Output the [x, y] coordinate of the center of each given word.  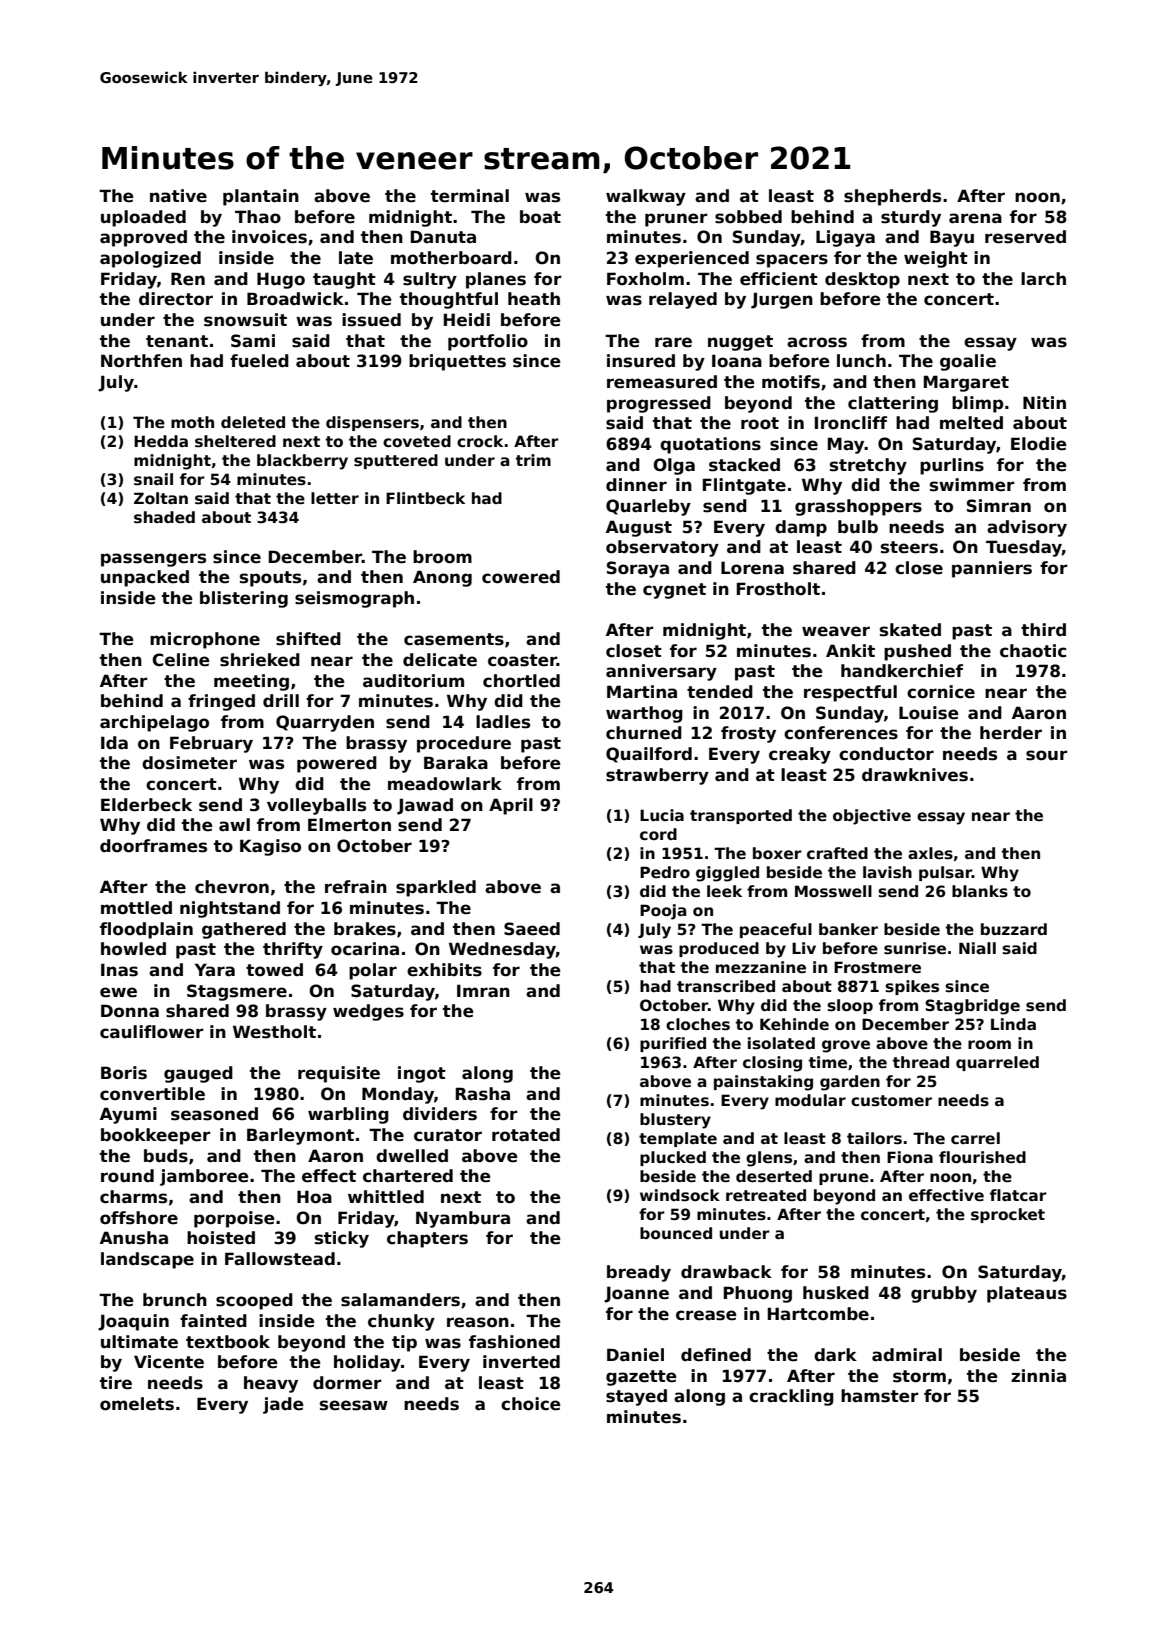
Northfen [141, 361]
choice [531, 1404]
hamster [880, 1396]
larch [1043, 279]
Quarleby [648, 507]
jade [283, 1405]
